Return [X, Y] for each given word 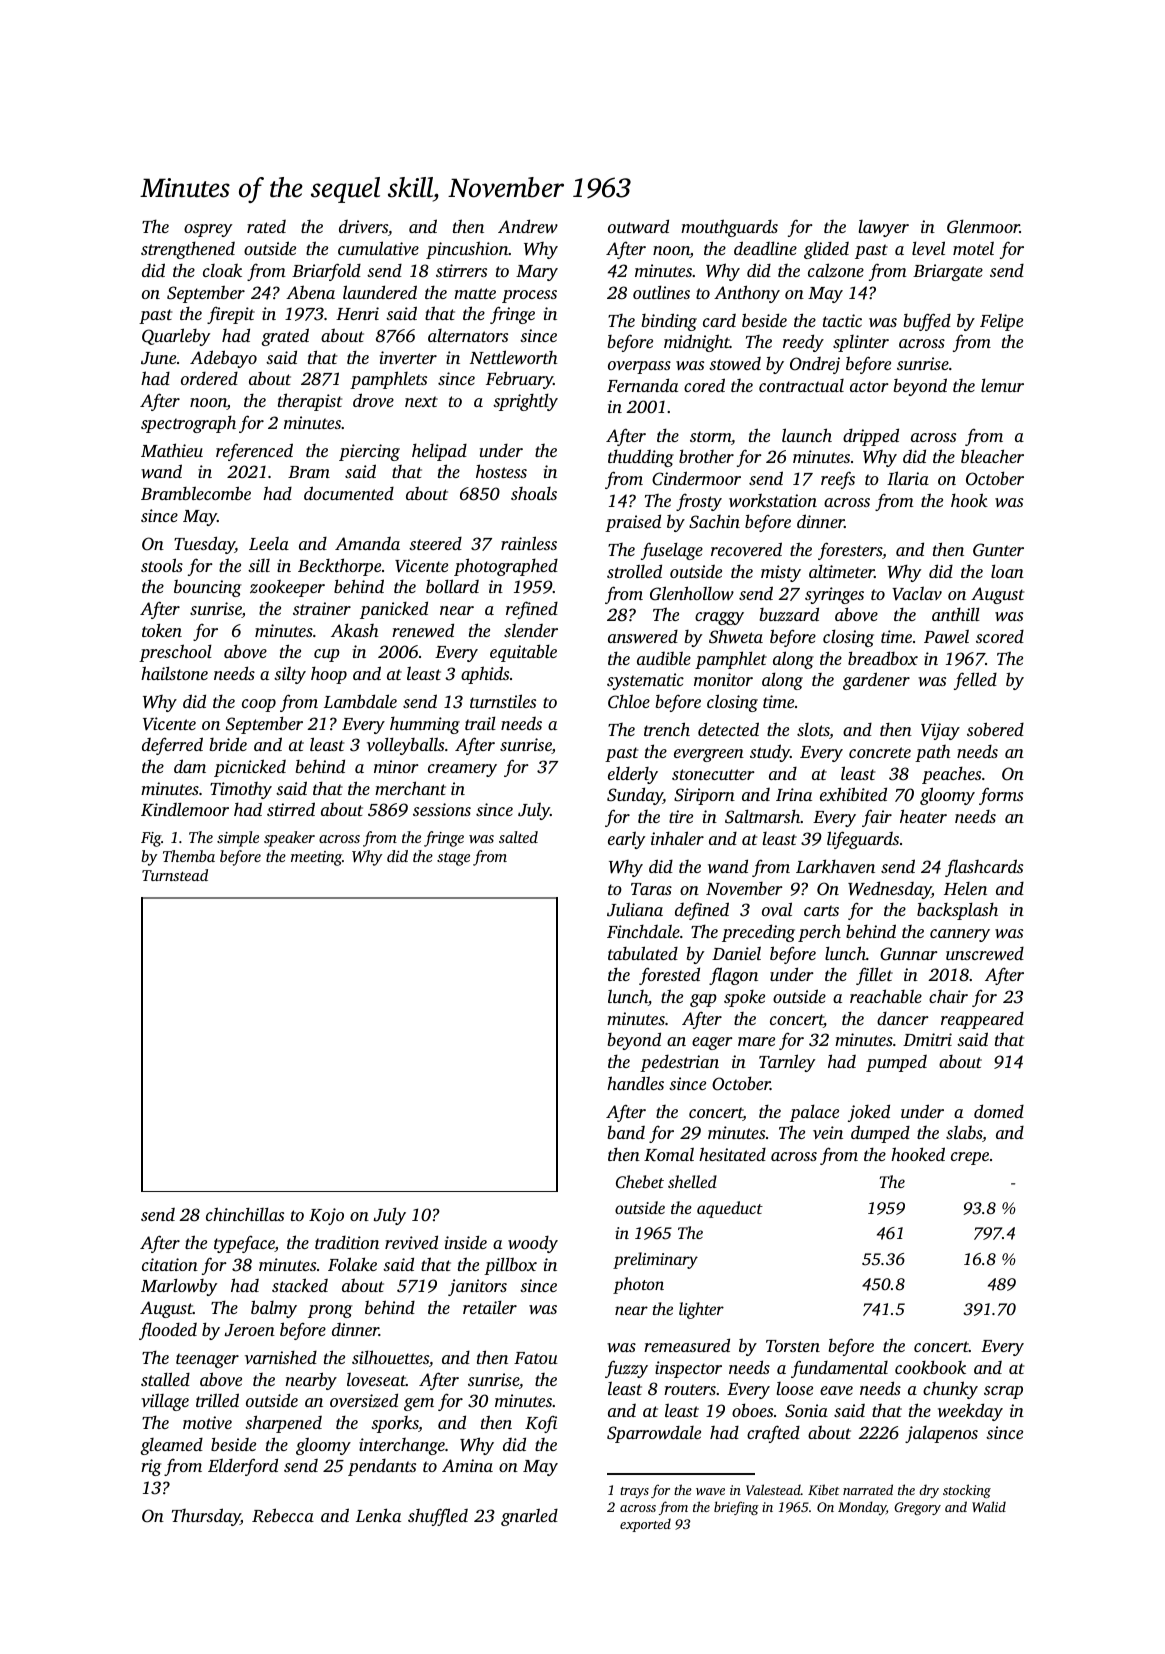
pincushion [467, 250]
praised [633, 523]
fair [877, 818]
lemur [1002, 385]
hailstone [174, 673]
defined [702, 911]
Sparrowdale [654, 1434]
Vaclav [917, 593]
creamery [462, 770]
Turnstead [175, 875]
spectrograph [188, 424]
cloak [222, 270]
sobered [995, 729]
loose [794, 1388]
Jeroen [250, 1330]
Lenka [378, 1515]
